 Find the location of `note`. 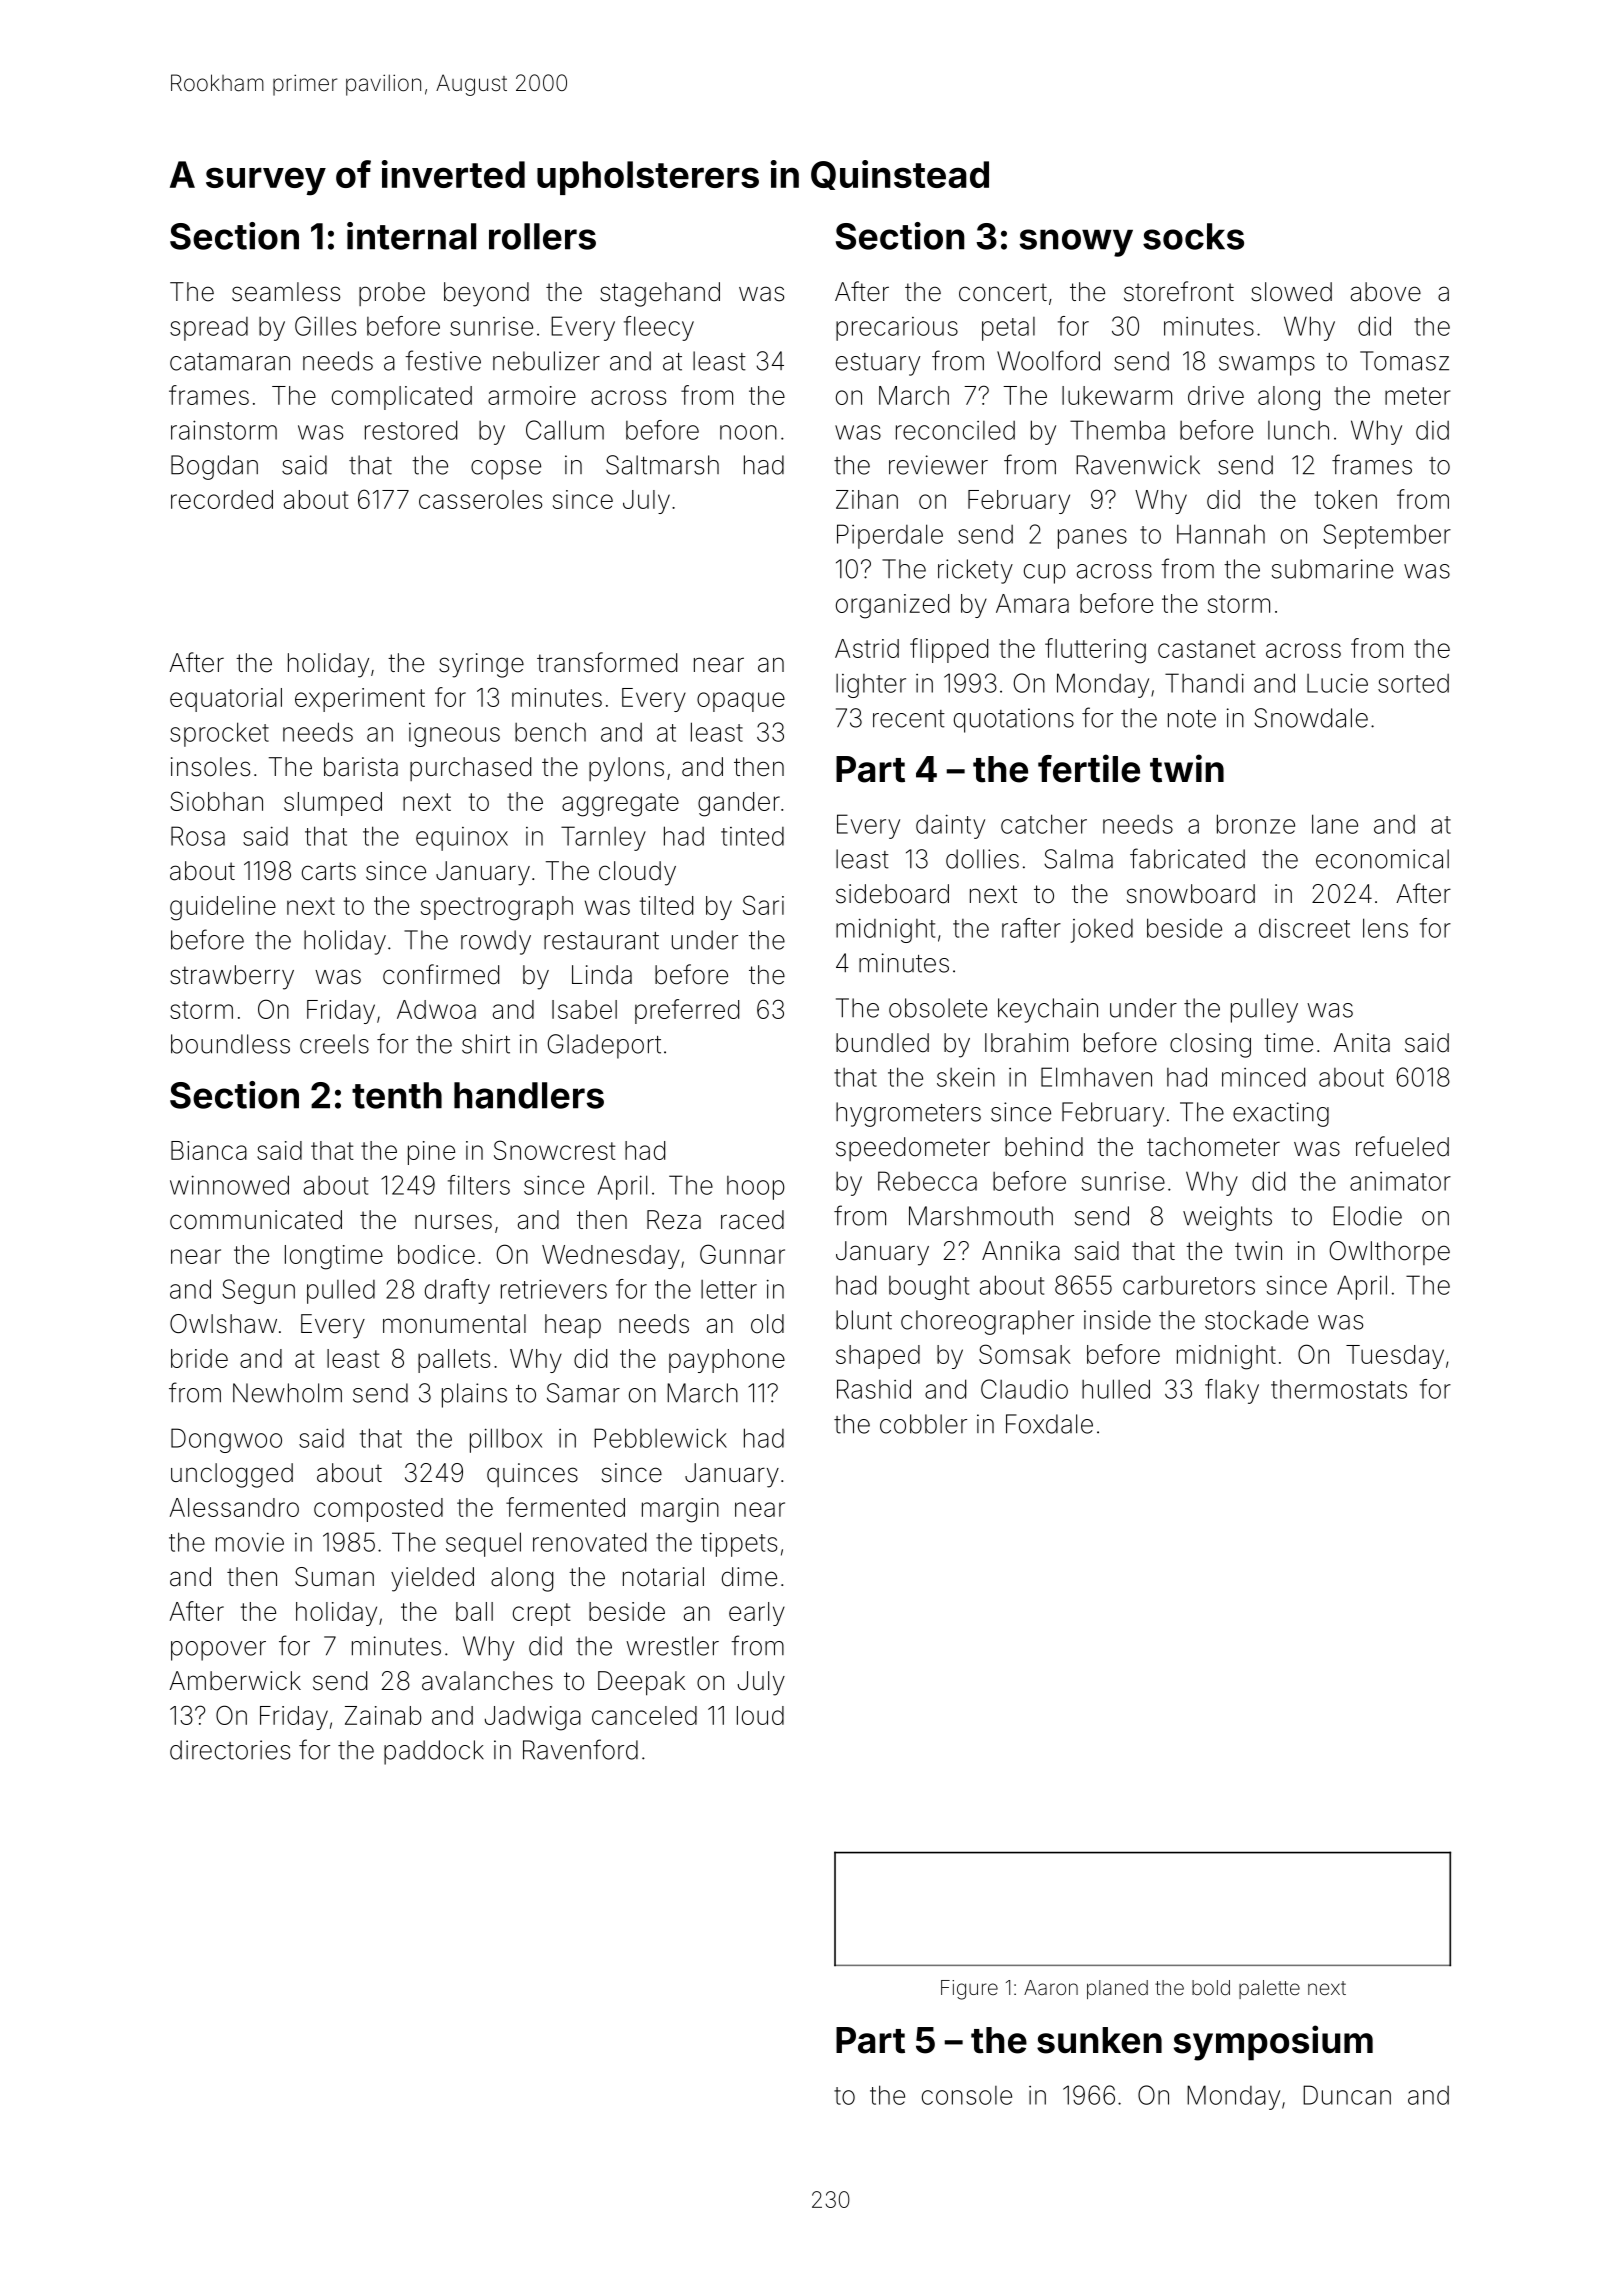

note is located at coordinates (1192, 719).
